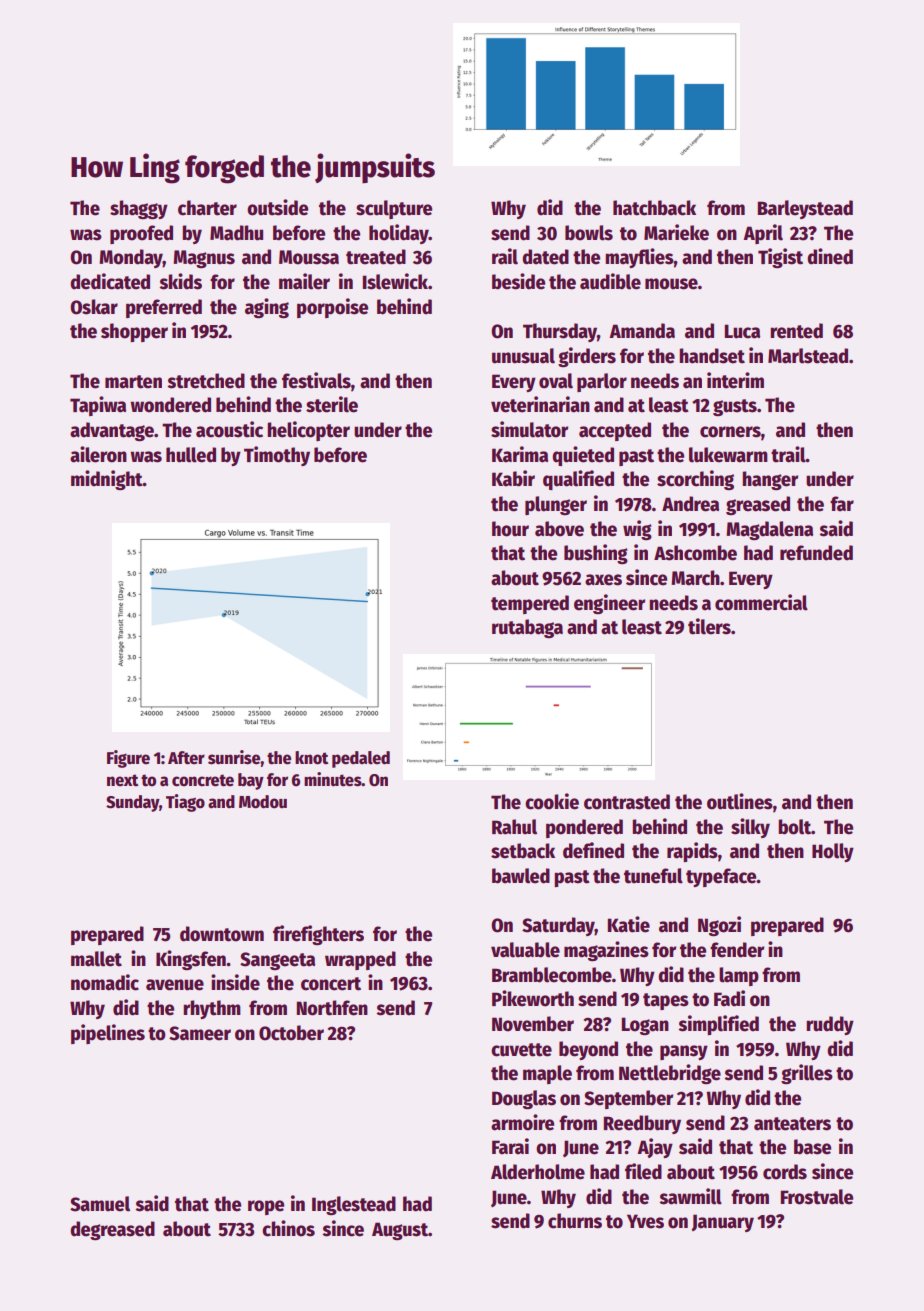 Image resolution: width=924 pixels, height=1311 pixels. What do you see at coordinates (728, 455) in the screenshot?
I see `lukewarm` at bounding box center [728, 455].
